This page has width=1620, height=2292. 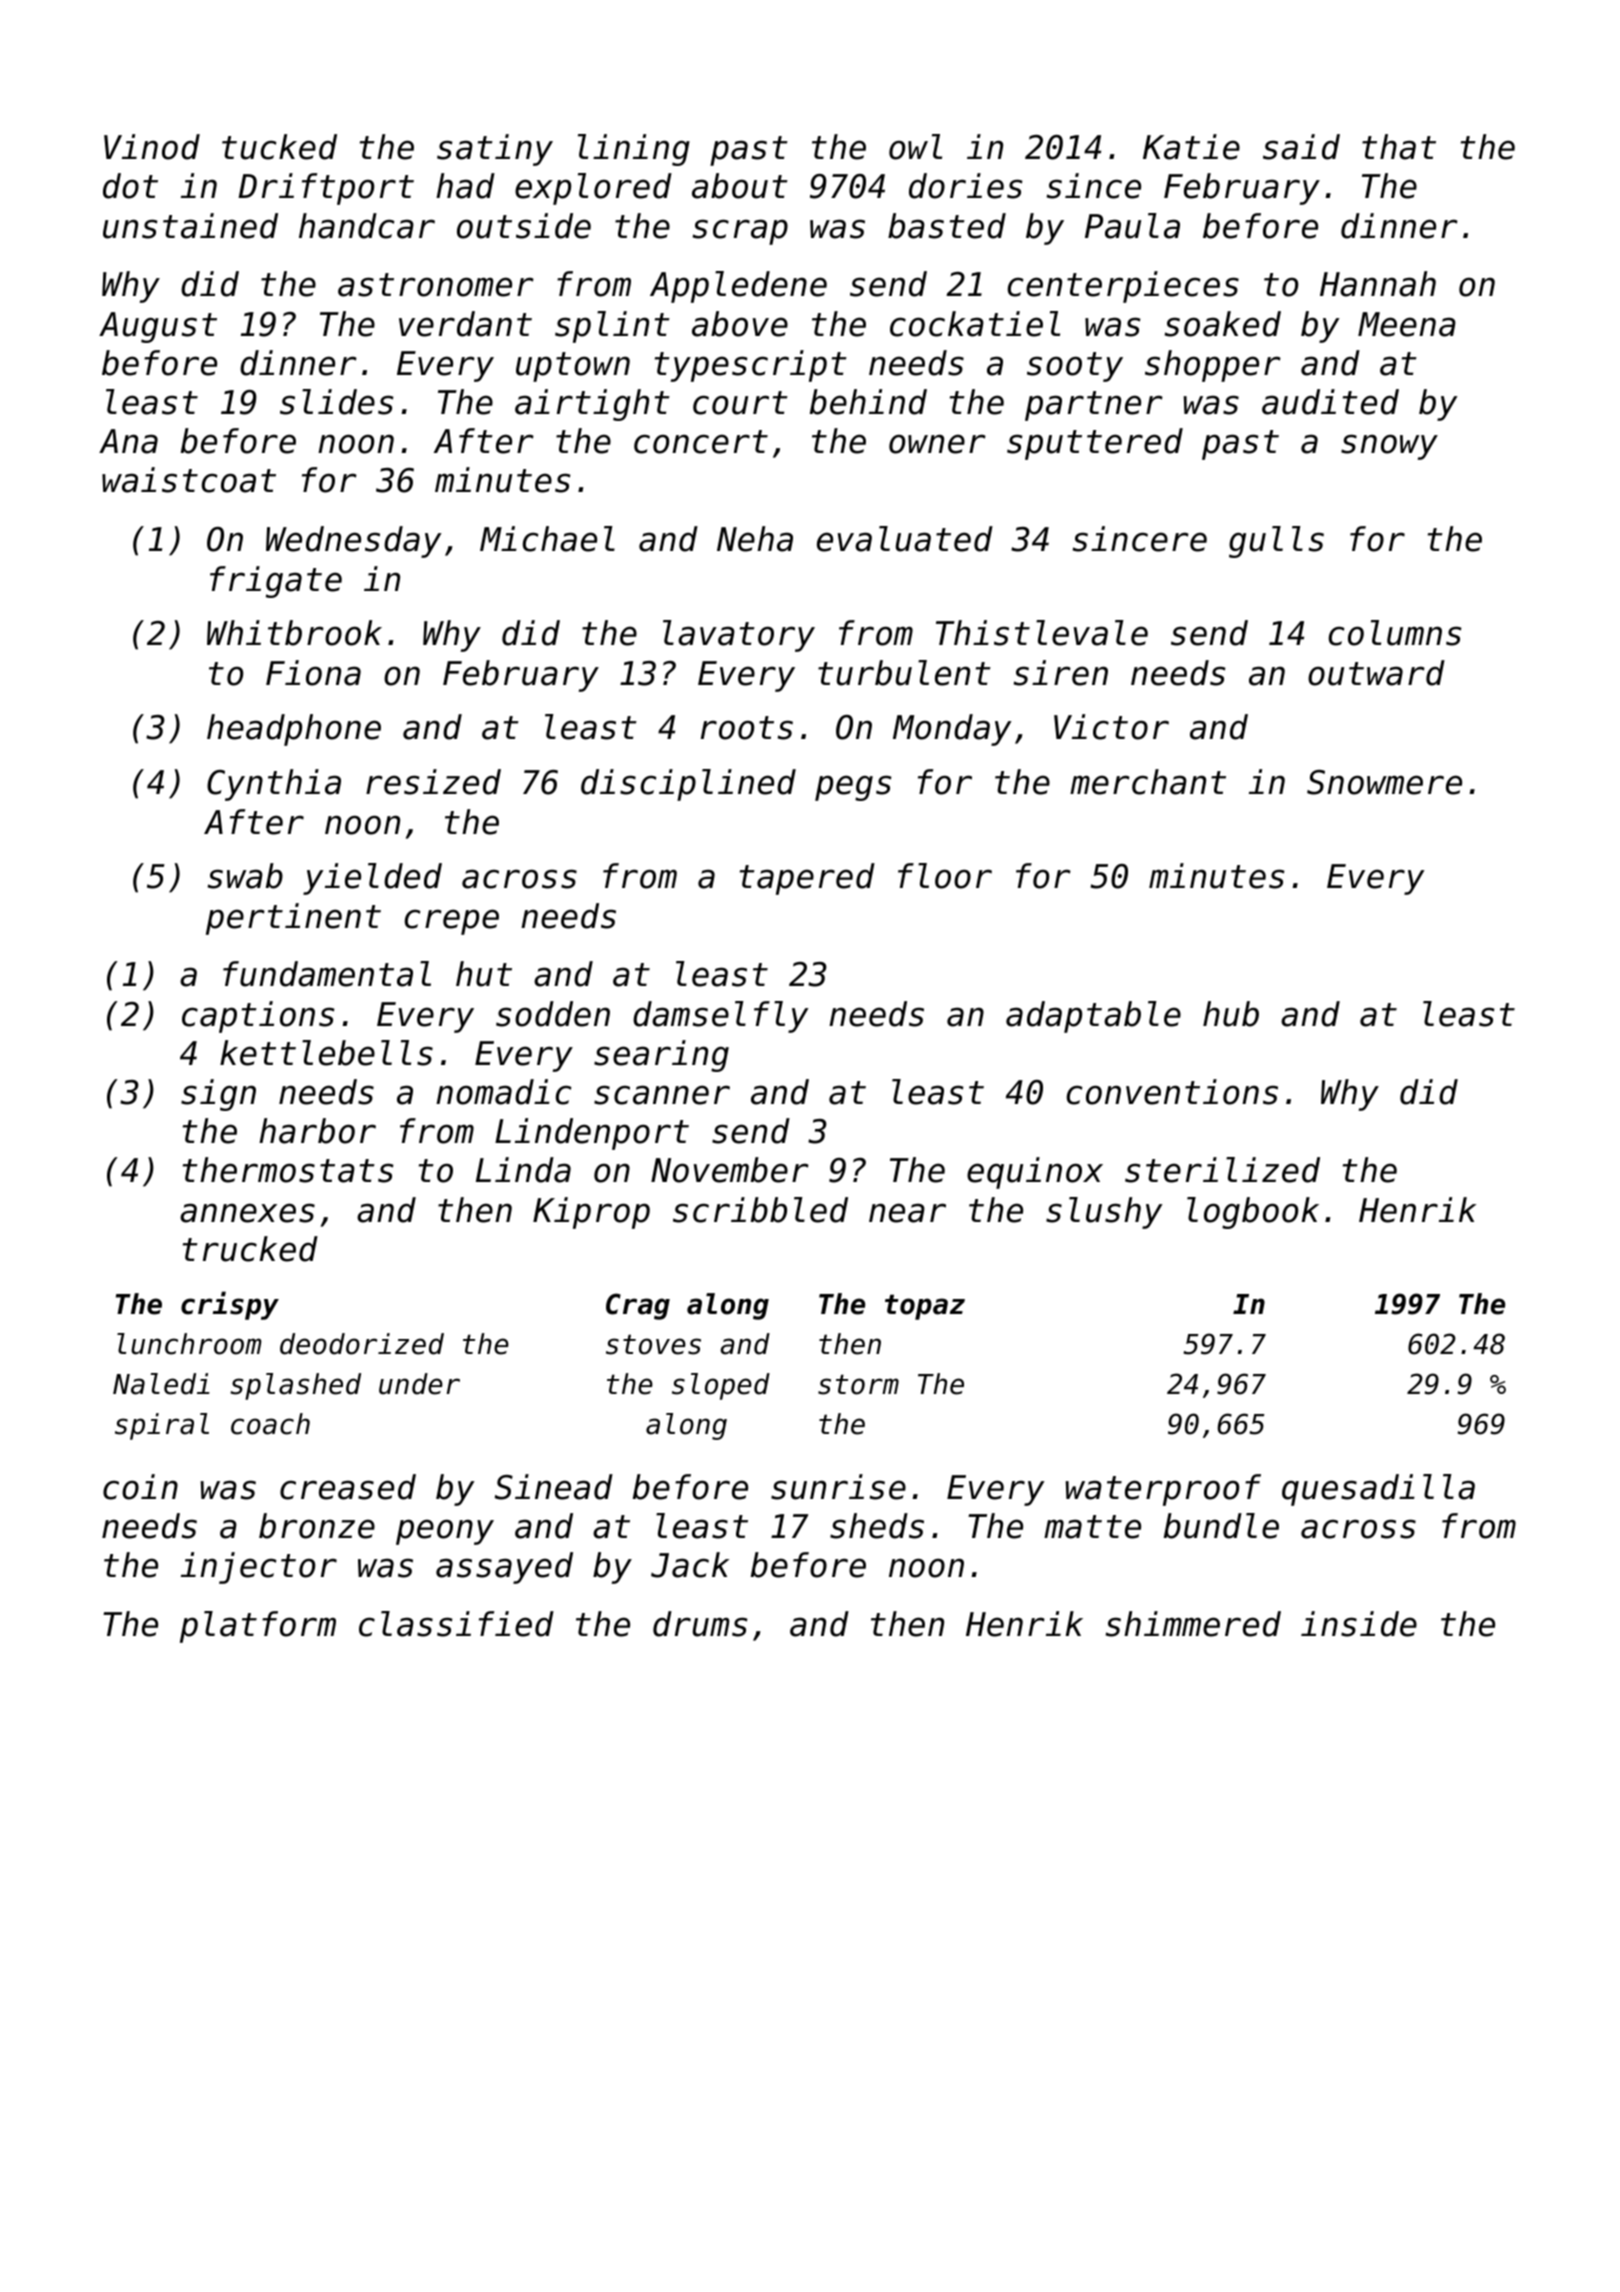 I want to click on splint, so click(x=612, y=327).
